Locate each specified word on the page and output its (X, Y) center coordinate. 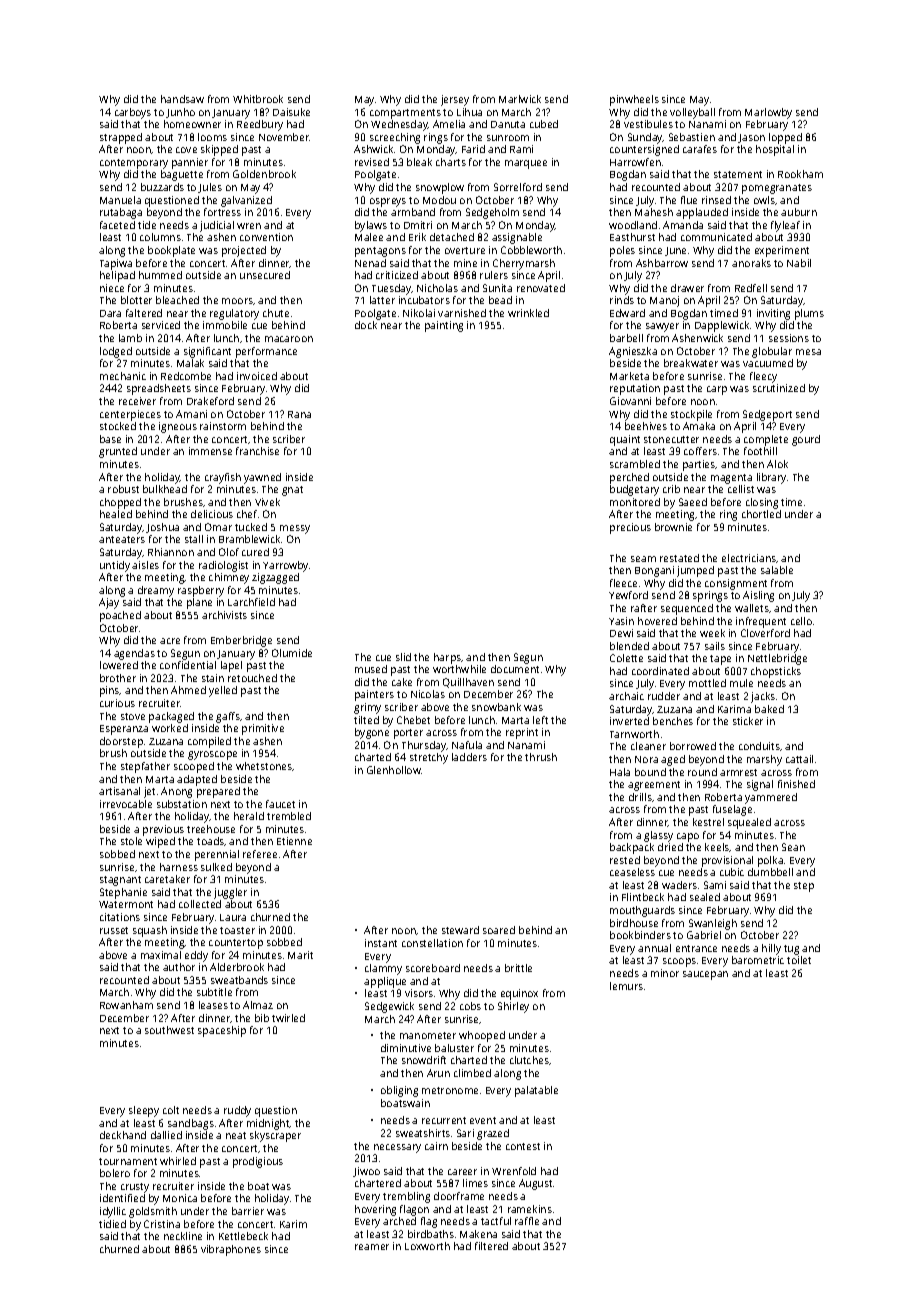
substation (182, 804)
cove (186, 150)
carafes (700, 149)
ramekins (530, 1209)
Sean (793, 847)
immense (210, 451)
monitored (635, 502)
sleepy (144, 1111)
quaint (625, 440)
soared (499, 930)
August (535, 1184)
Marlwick (520, 99)
